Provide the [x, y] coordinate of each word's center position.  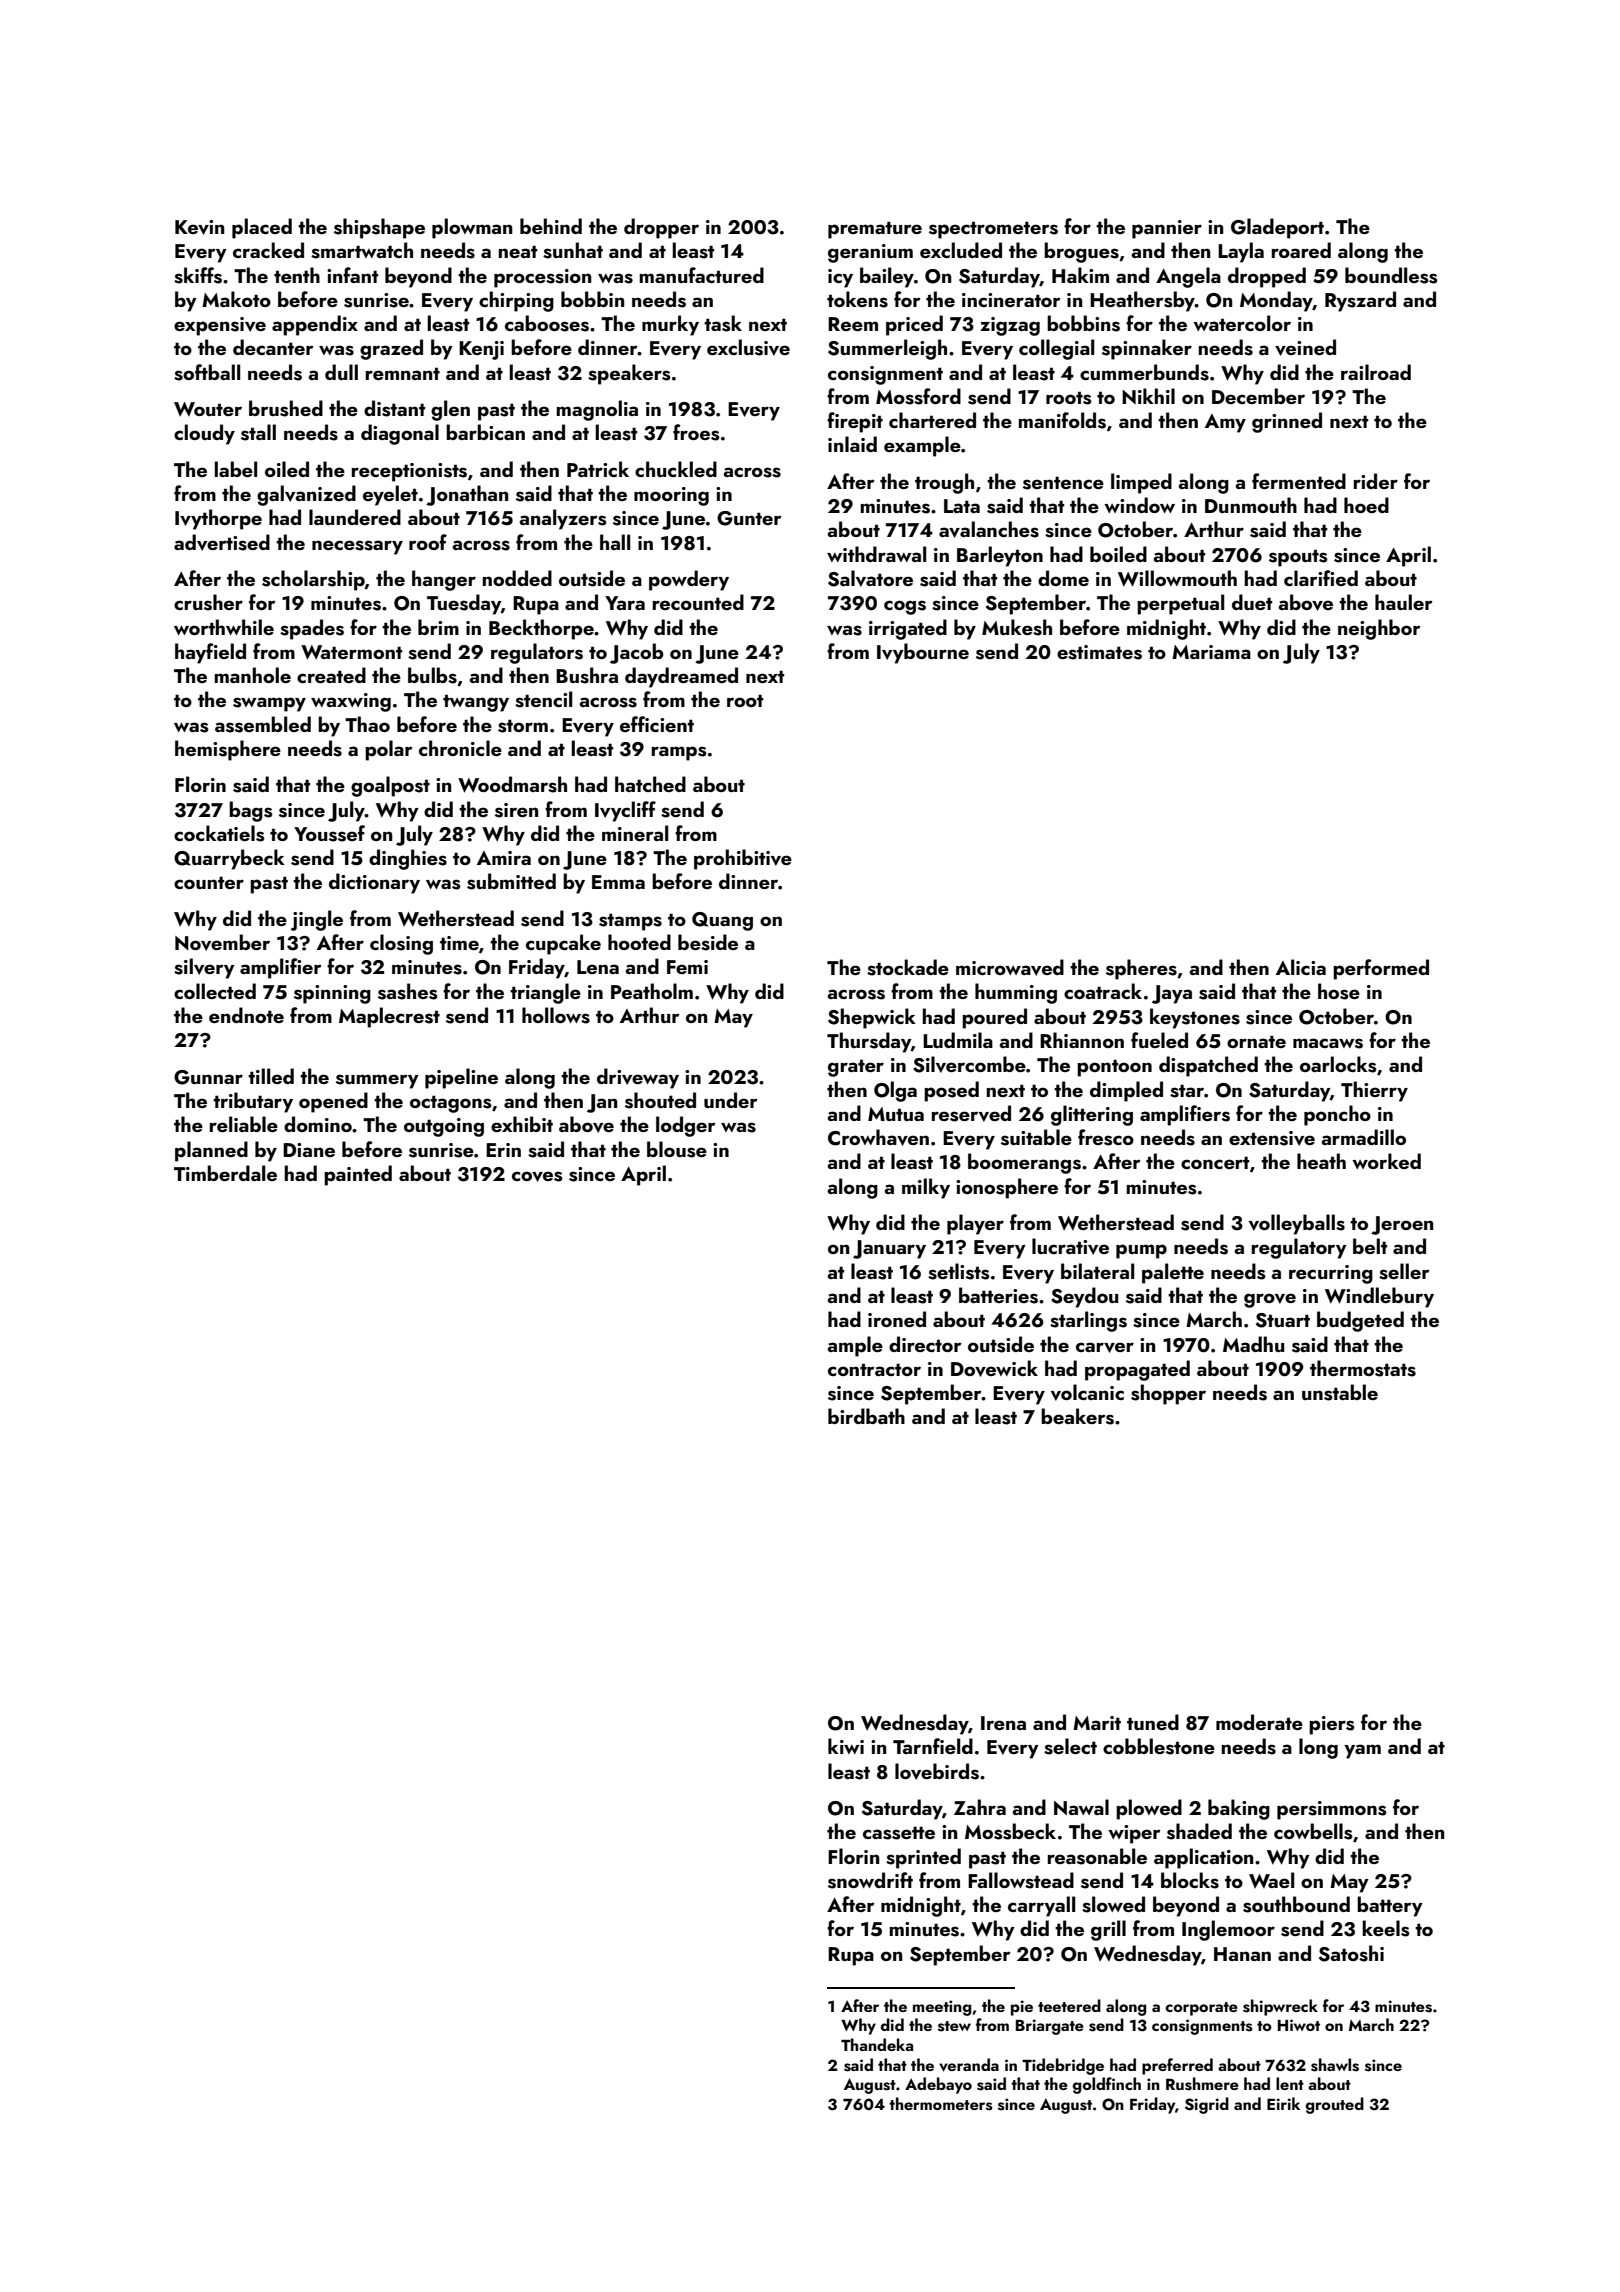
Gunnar [208, 1077]
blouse [677, 1149]
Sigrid [1207, 2105]
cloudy [204, 434]
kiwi [846, 1746]
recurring [1331, 1274]
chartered [932, 420]
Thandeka [877, 2044]
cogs [905, 607]
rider [1376, 481]
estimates [1099, 652]
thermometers [941, 2104]
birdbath [866, 1416]
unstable [1340, 1392]
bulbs [432, 675]
